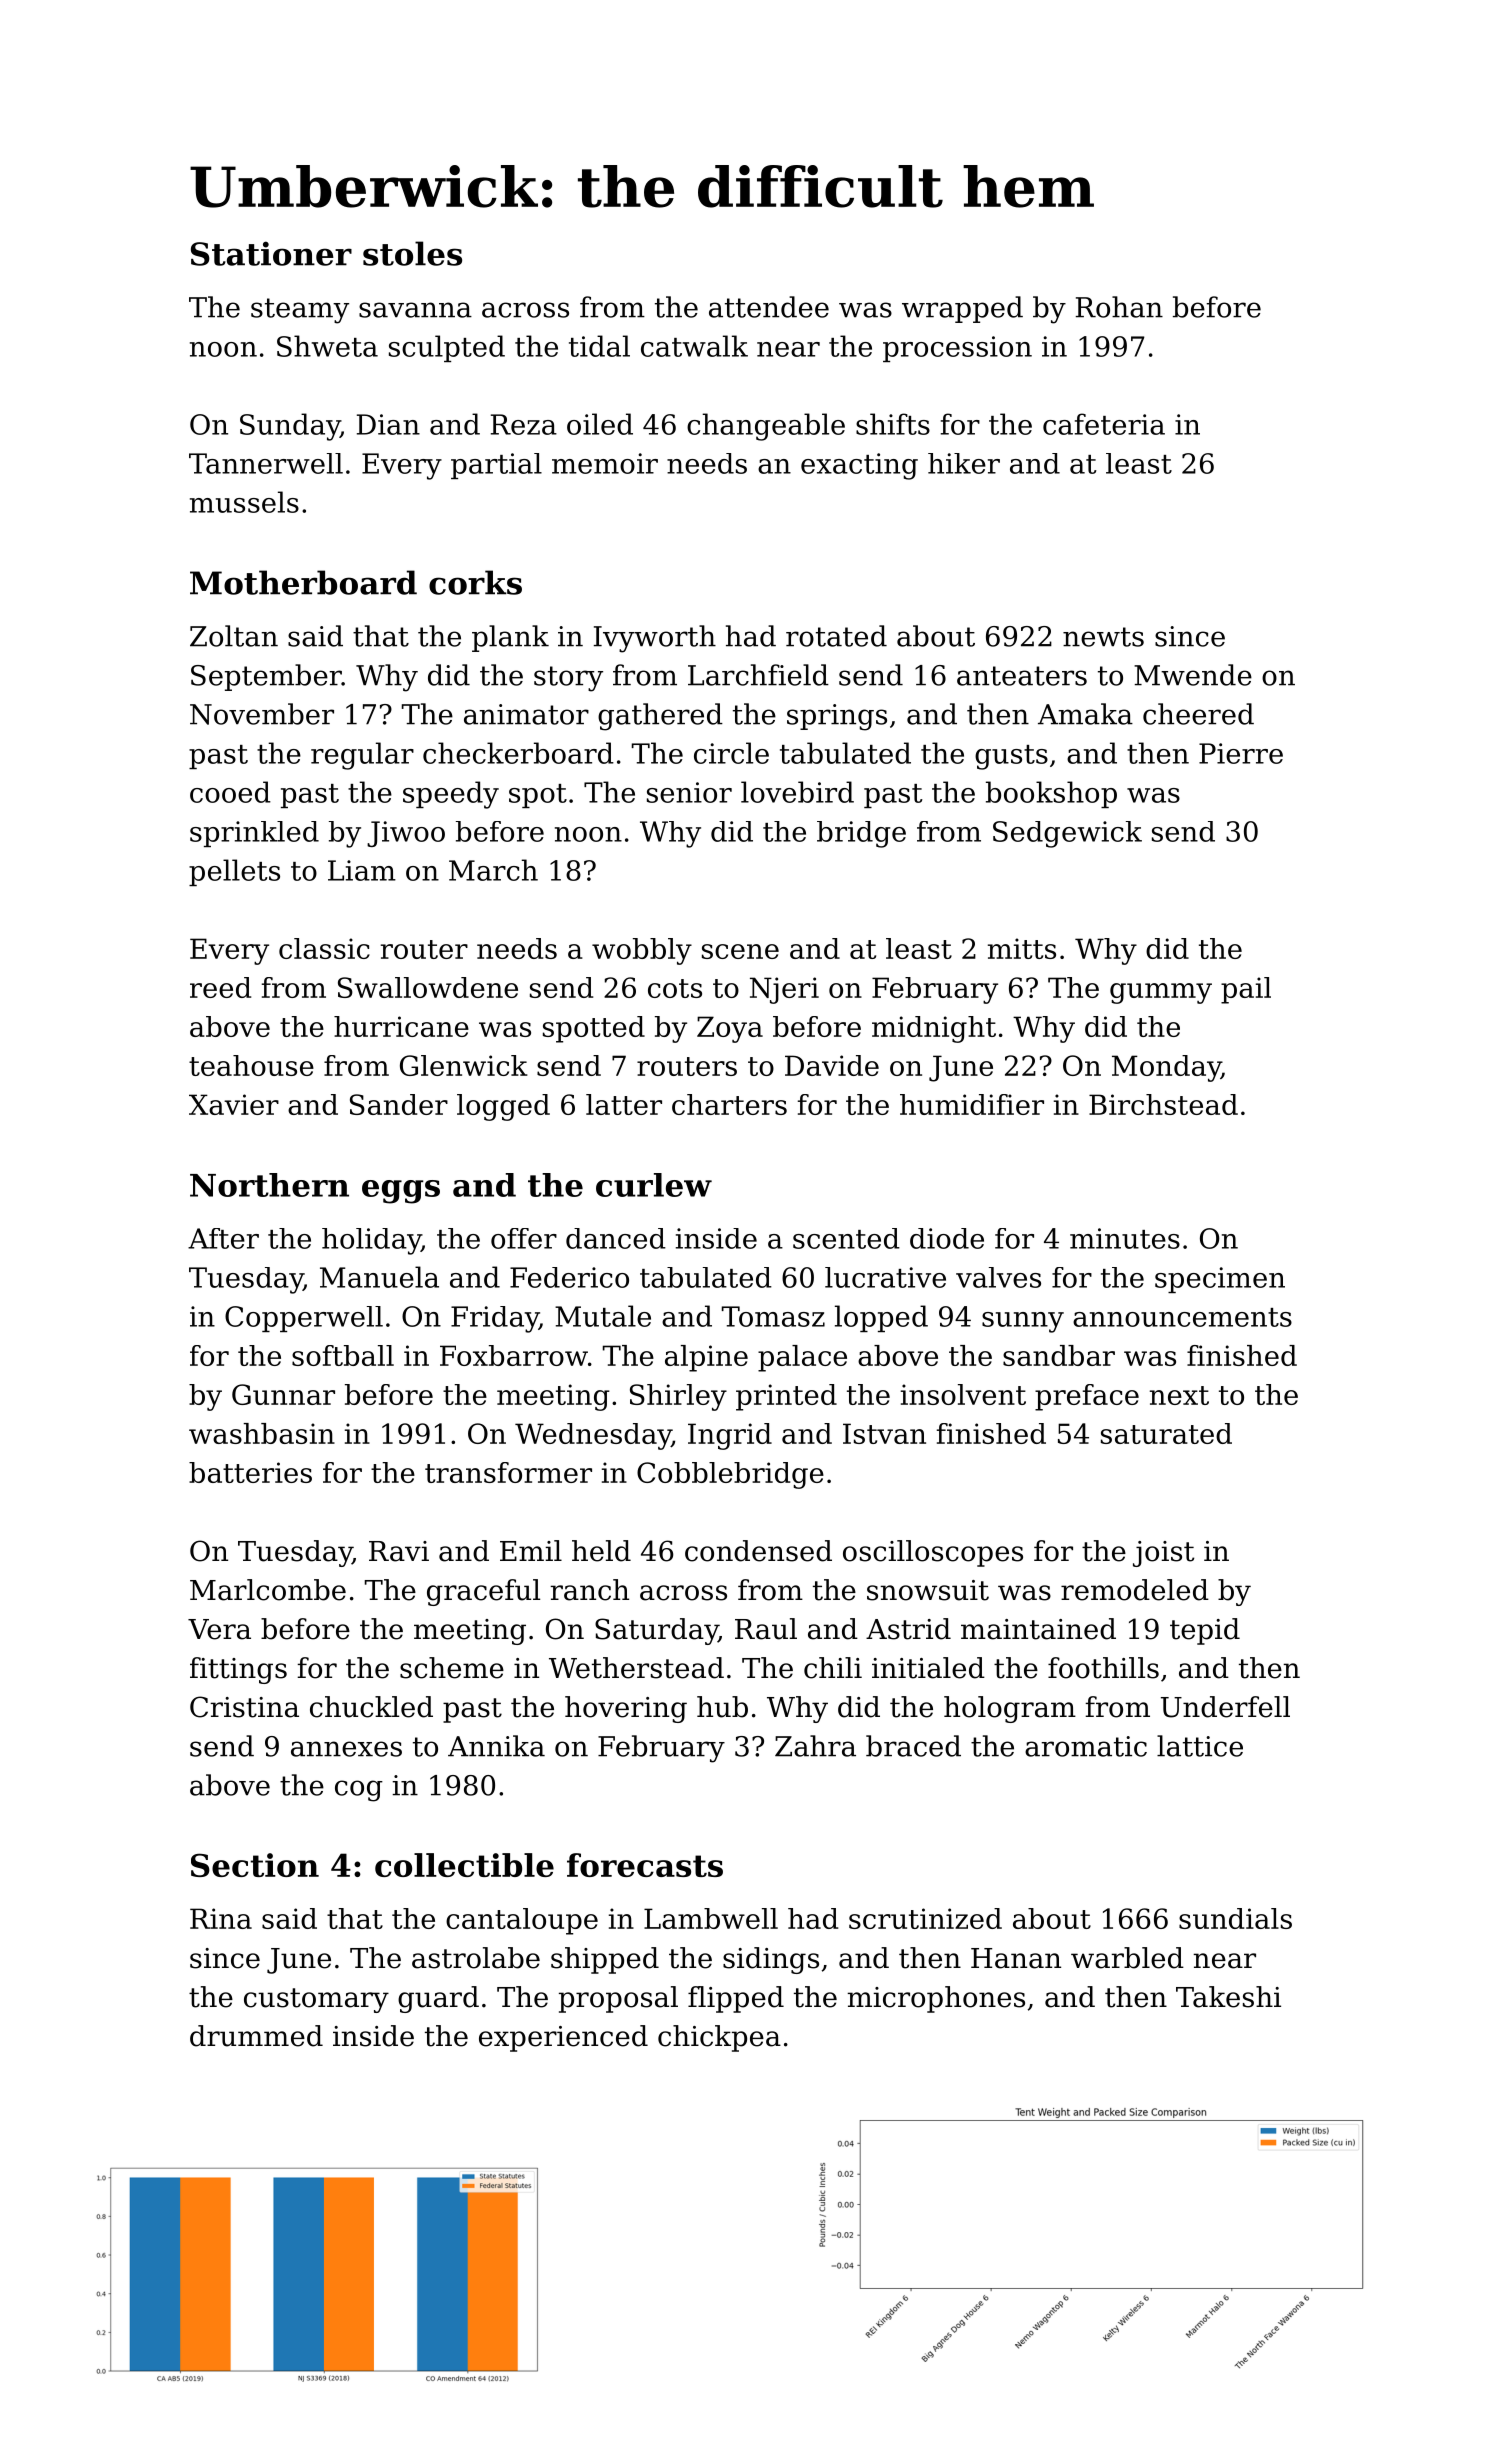  What do you see at coordinates (563, 2038) in the page?
I see `experienced` at bounding box center [563, 2038].
